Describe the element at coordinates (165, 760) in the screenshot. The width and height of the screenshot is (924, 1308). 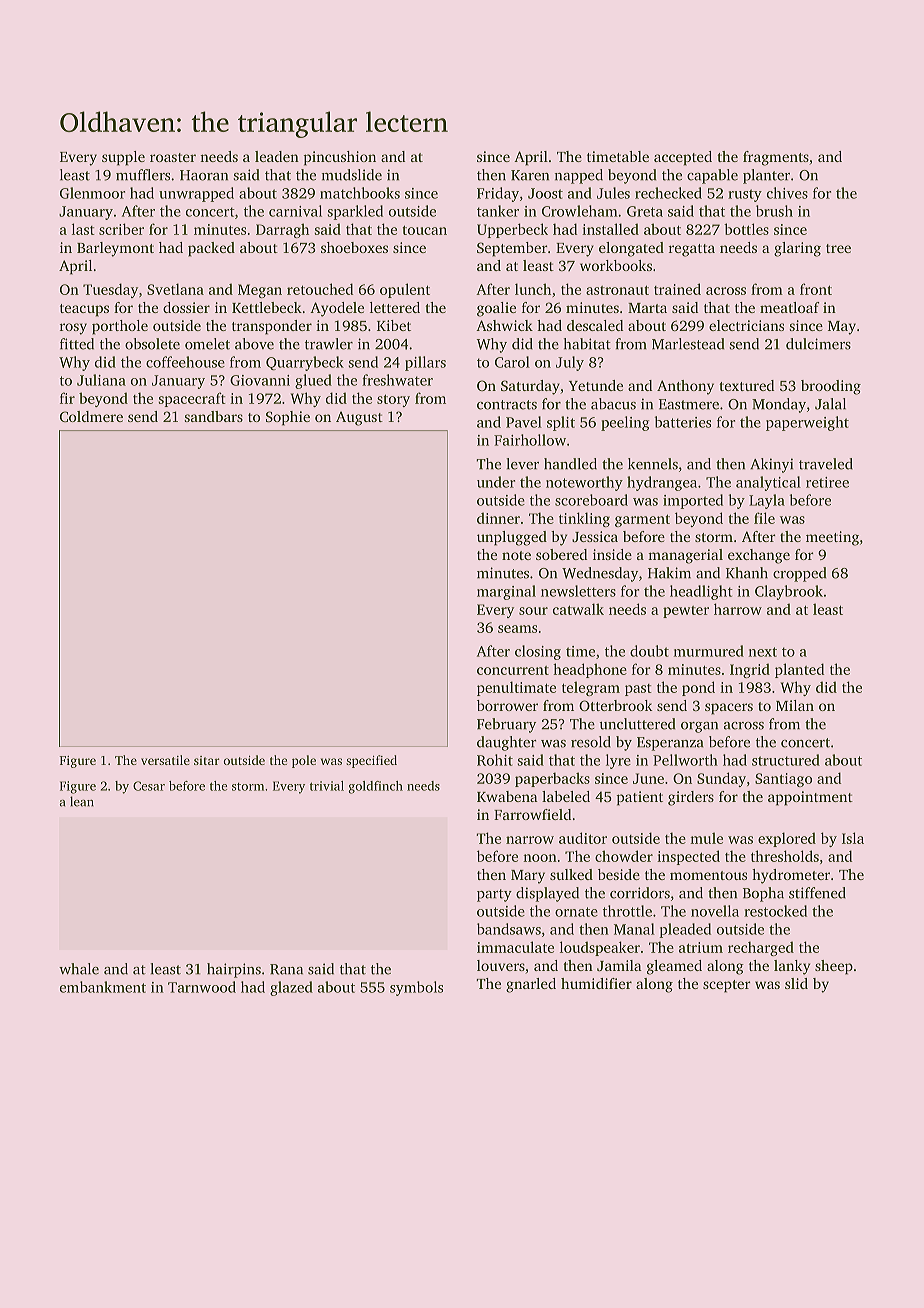
I see `versatile` at that location.
